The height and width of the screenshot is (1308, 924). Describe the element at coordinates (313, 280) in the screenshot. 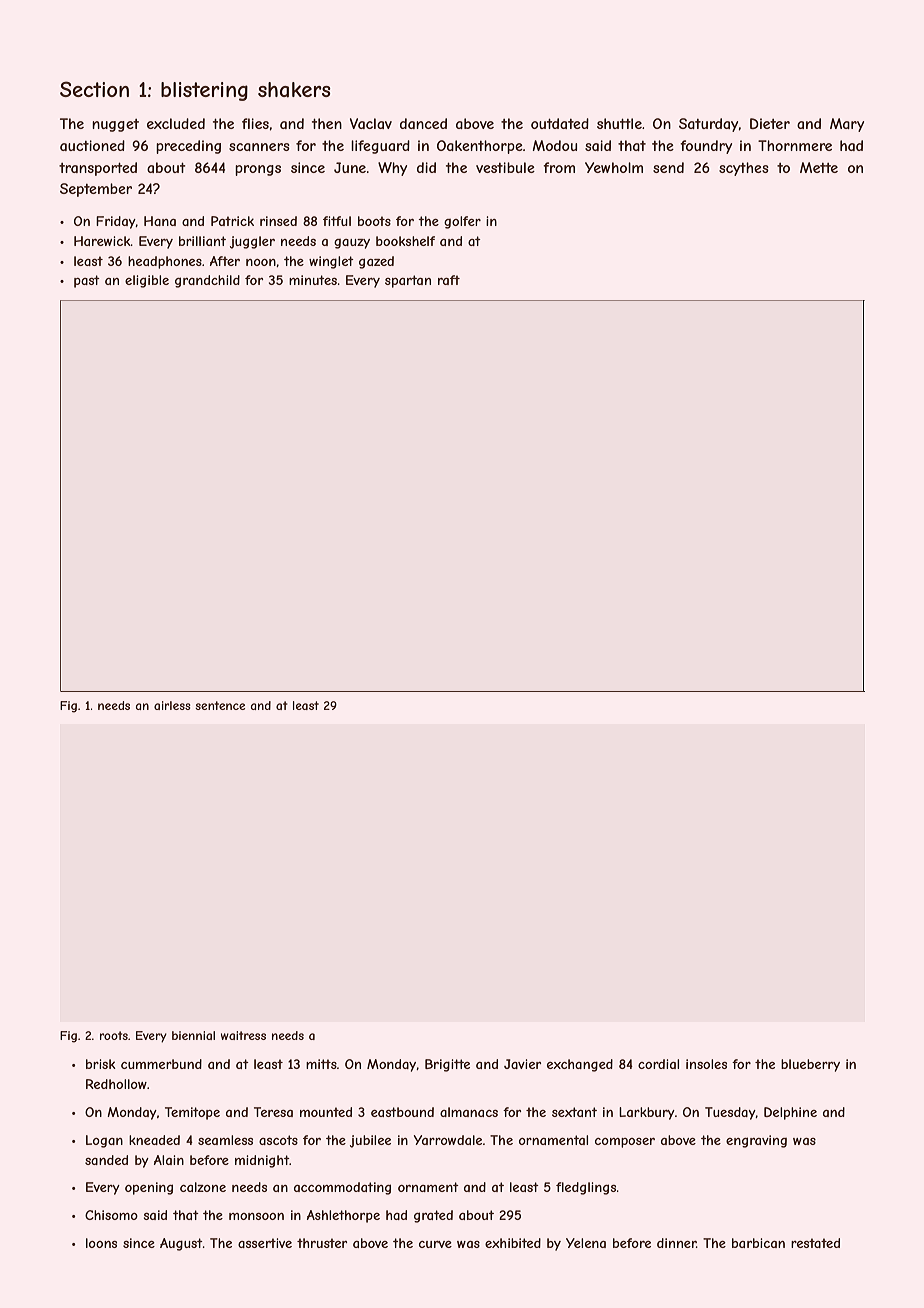

I see `minutes` at that location.
